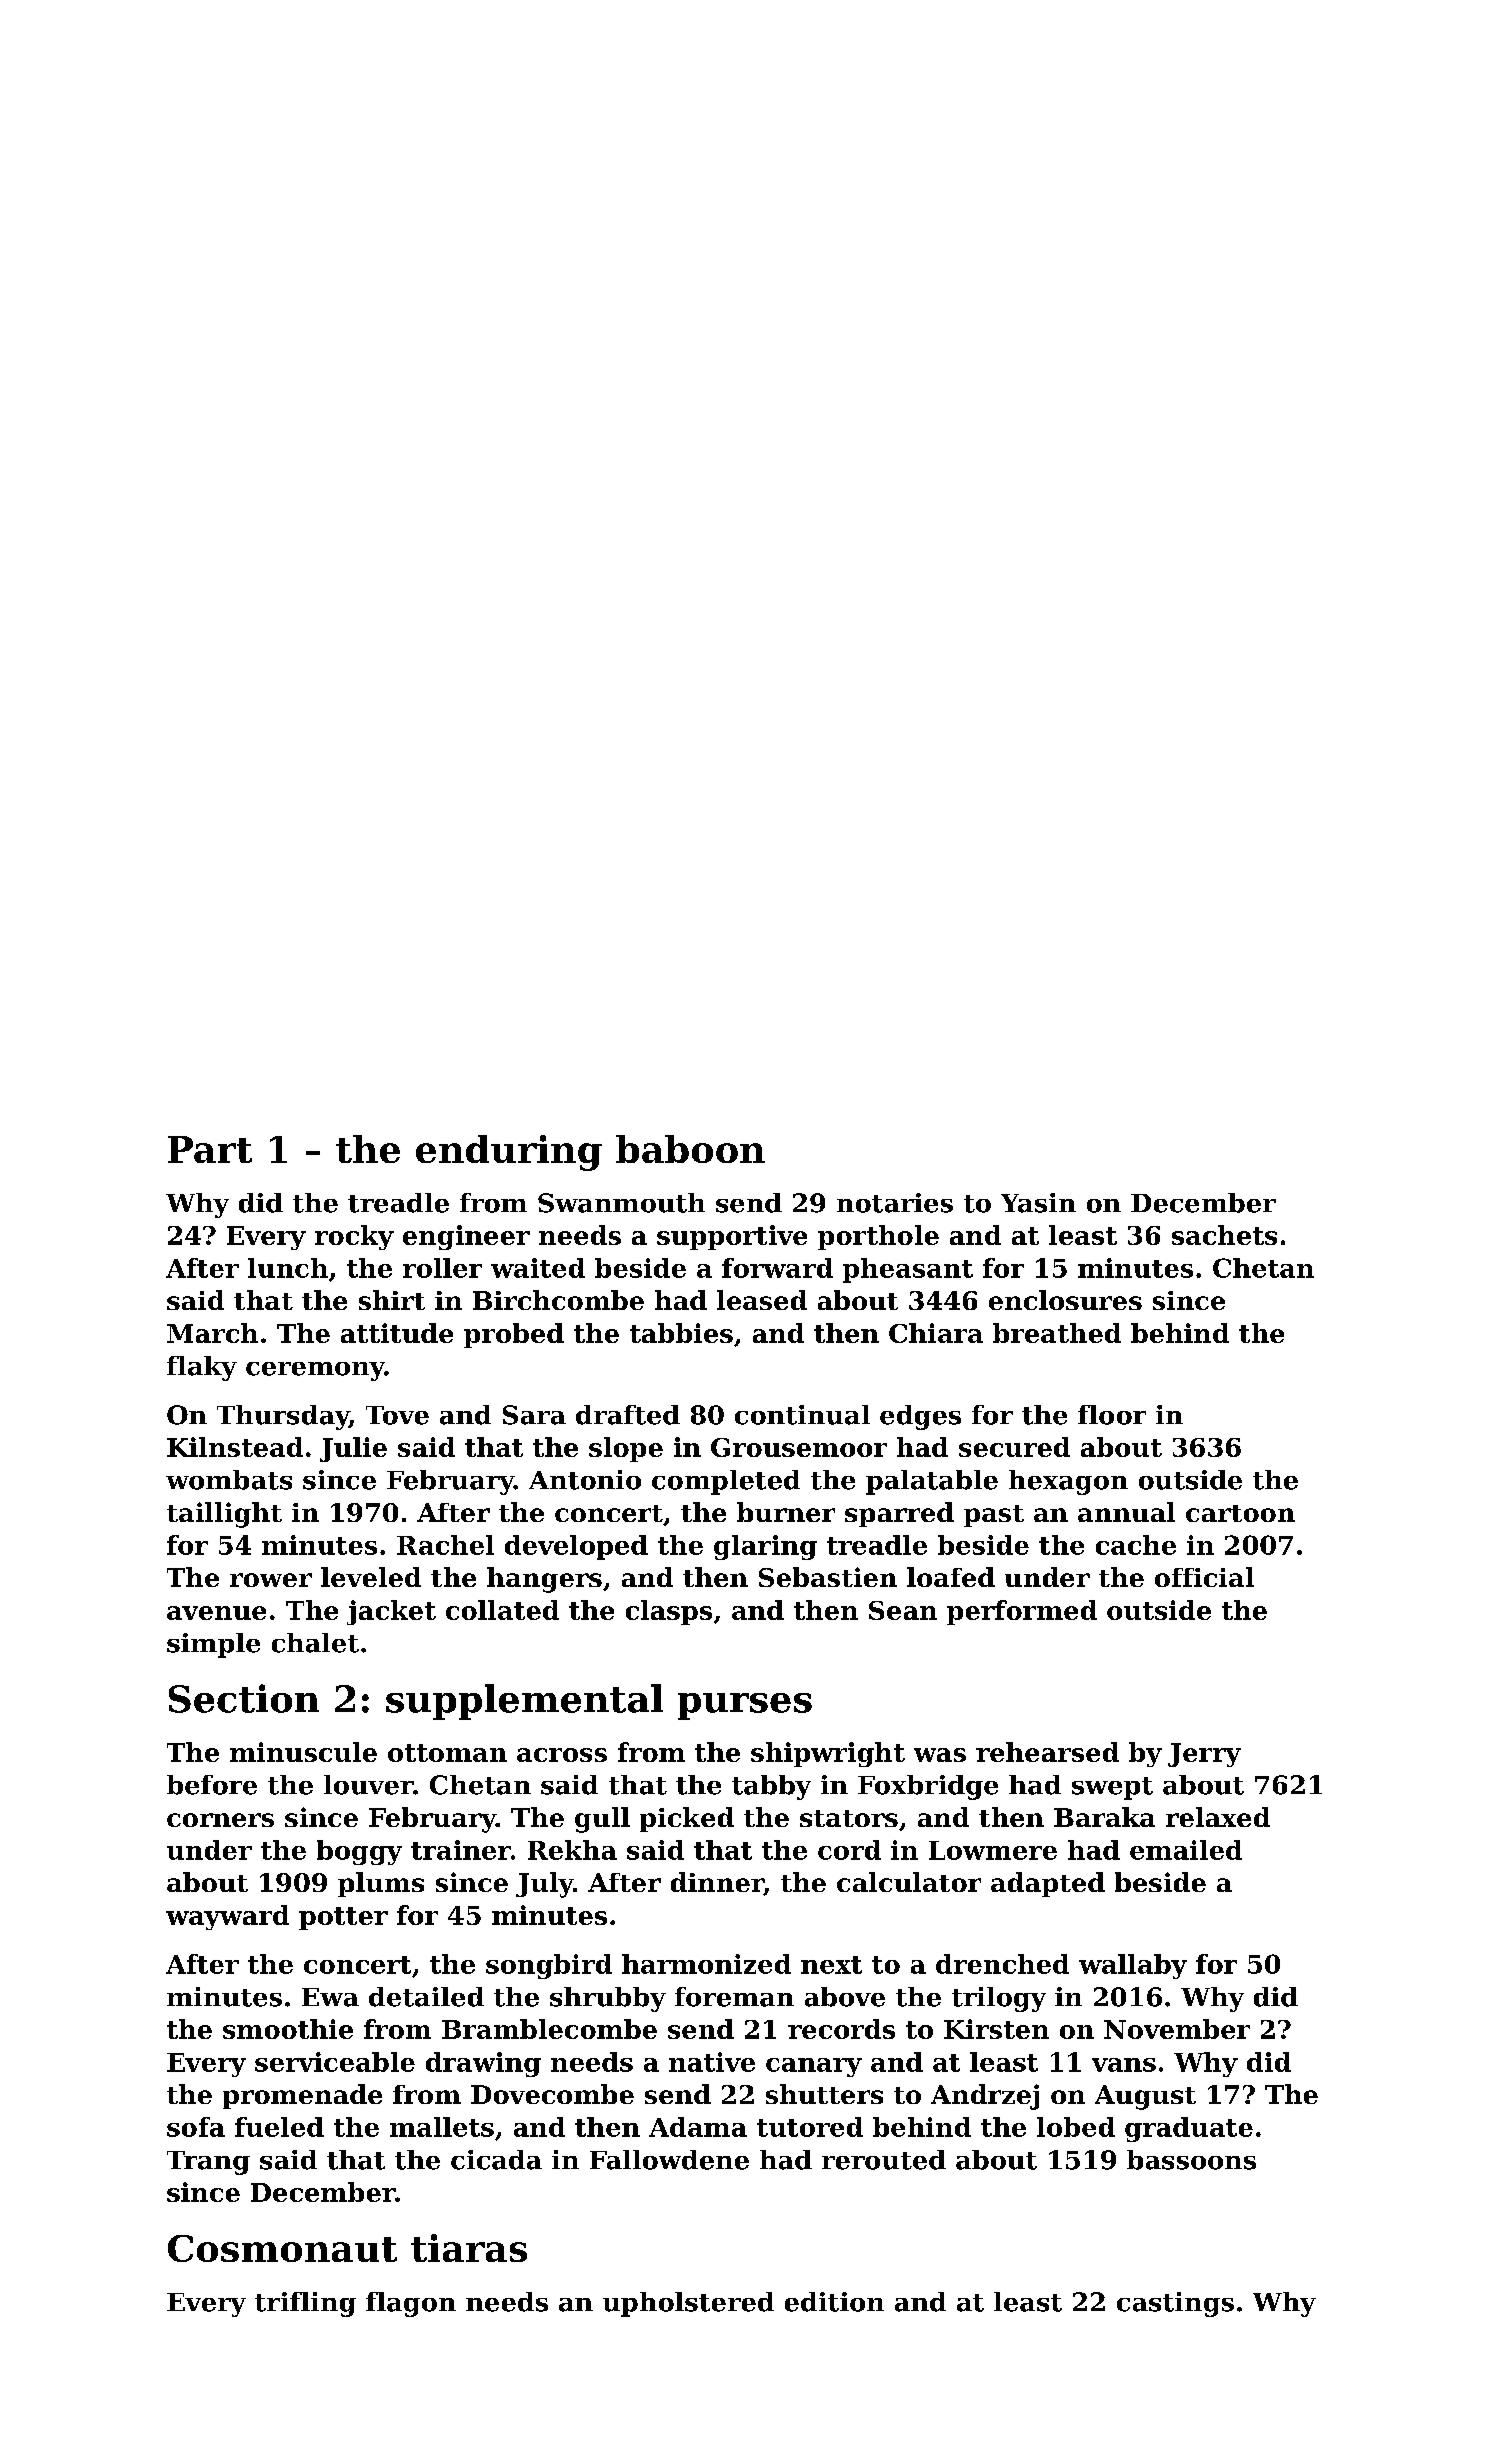 This screenshot has height=2464, width=1496. Describe the element at coordinates (244, 1698) in the screenshot. I see `Section` at that location.
